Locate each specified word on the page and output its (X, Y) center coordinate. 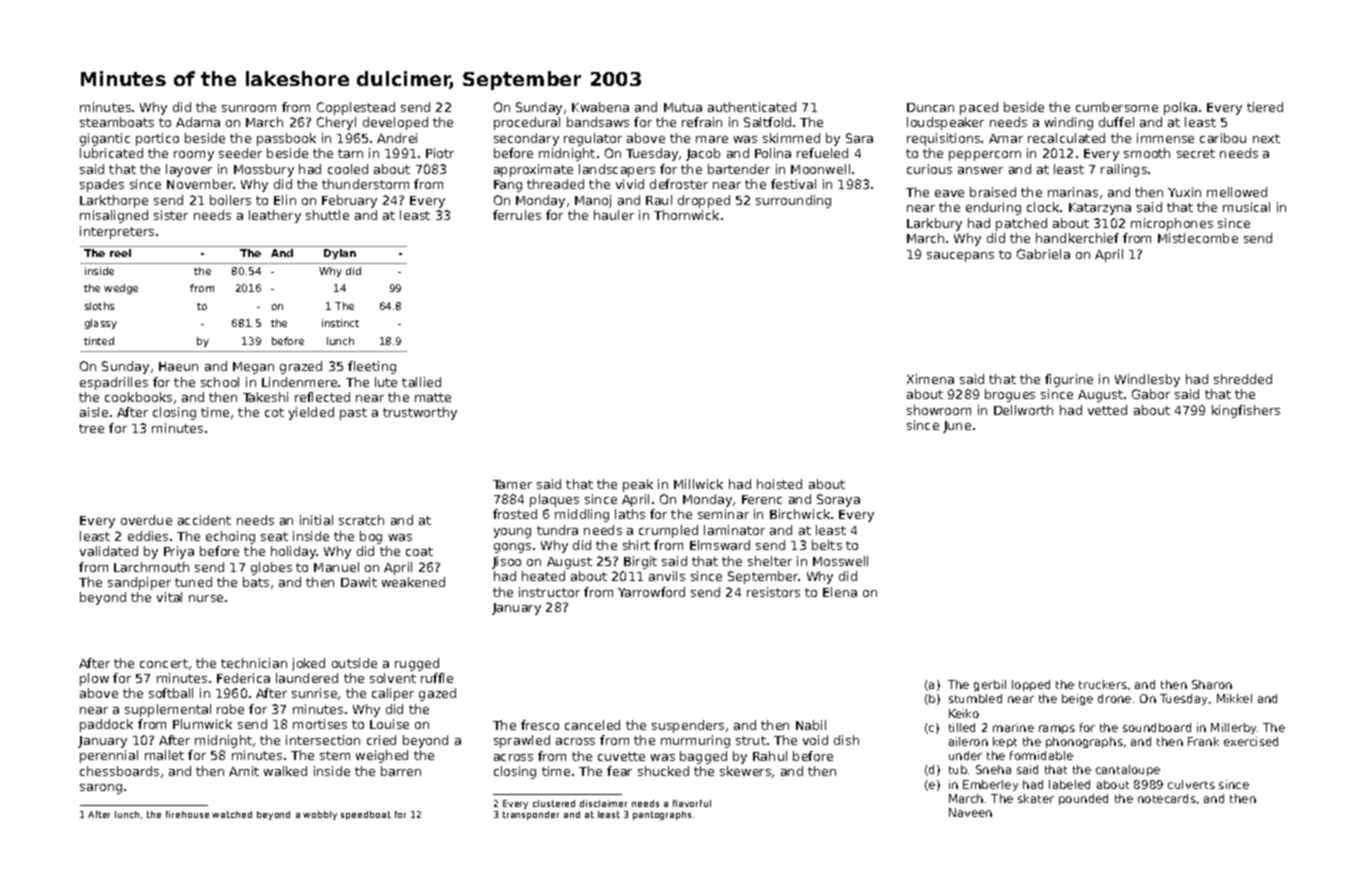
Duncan (930, 107)
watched (232, 814)
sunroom (249, 108)
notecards (1167, 798)
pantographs (662, 815)
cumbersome (1117, 107)
